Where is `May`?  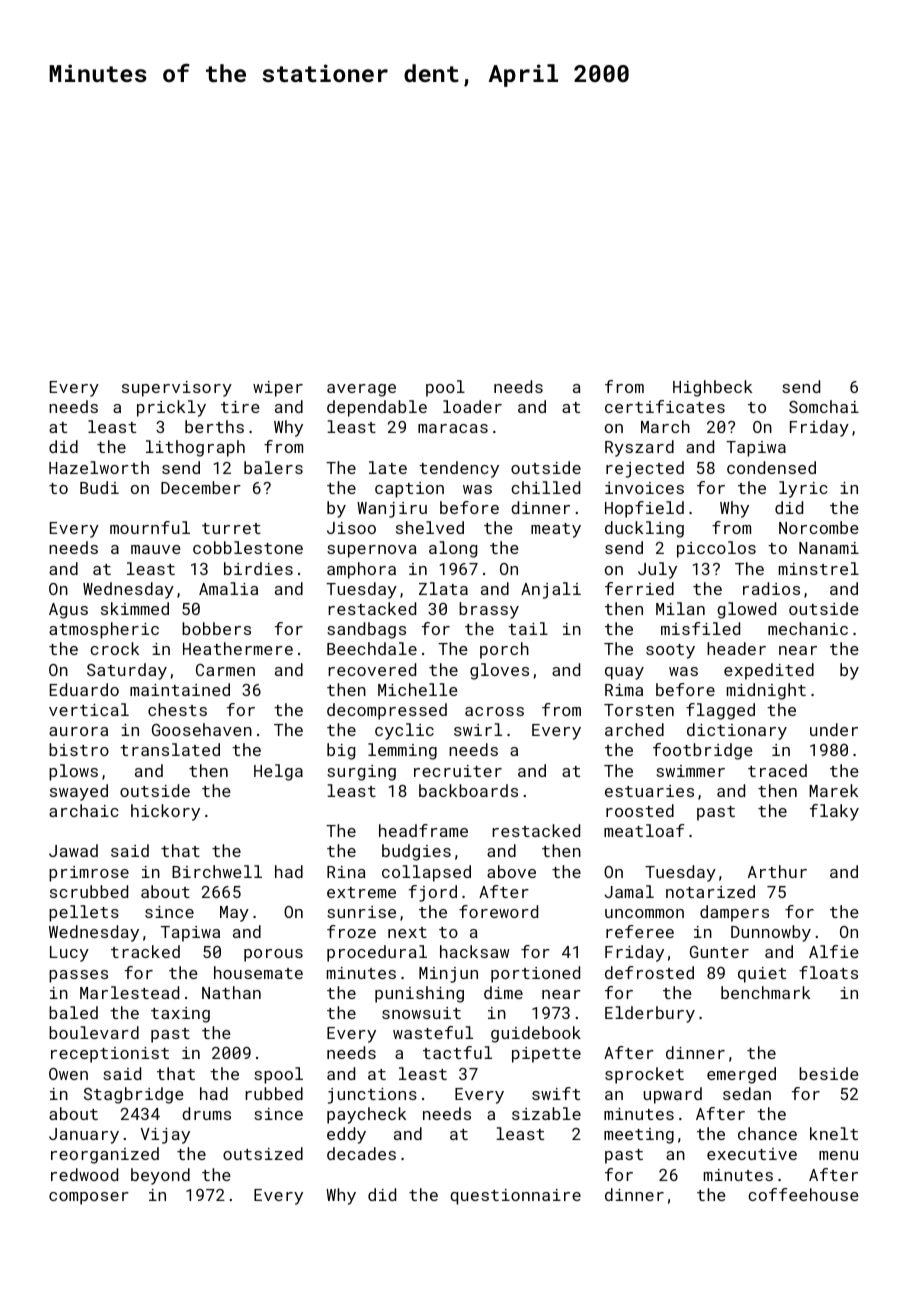
May is located at coordinates (234, 914).
